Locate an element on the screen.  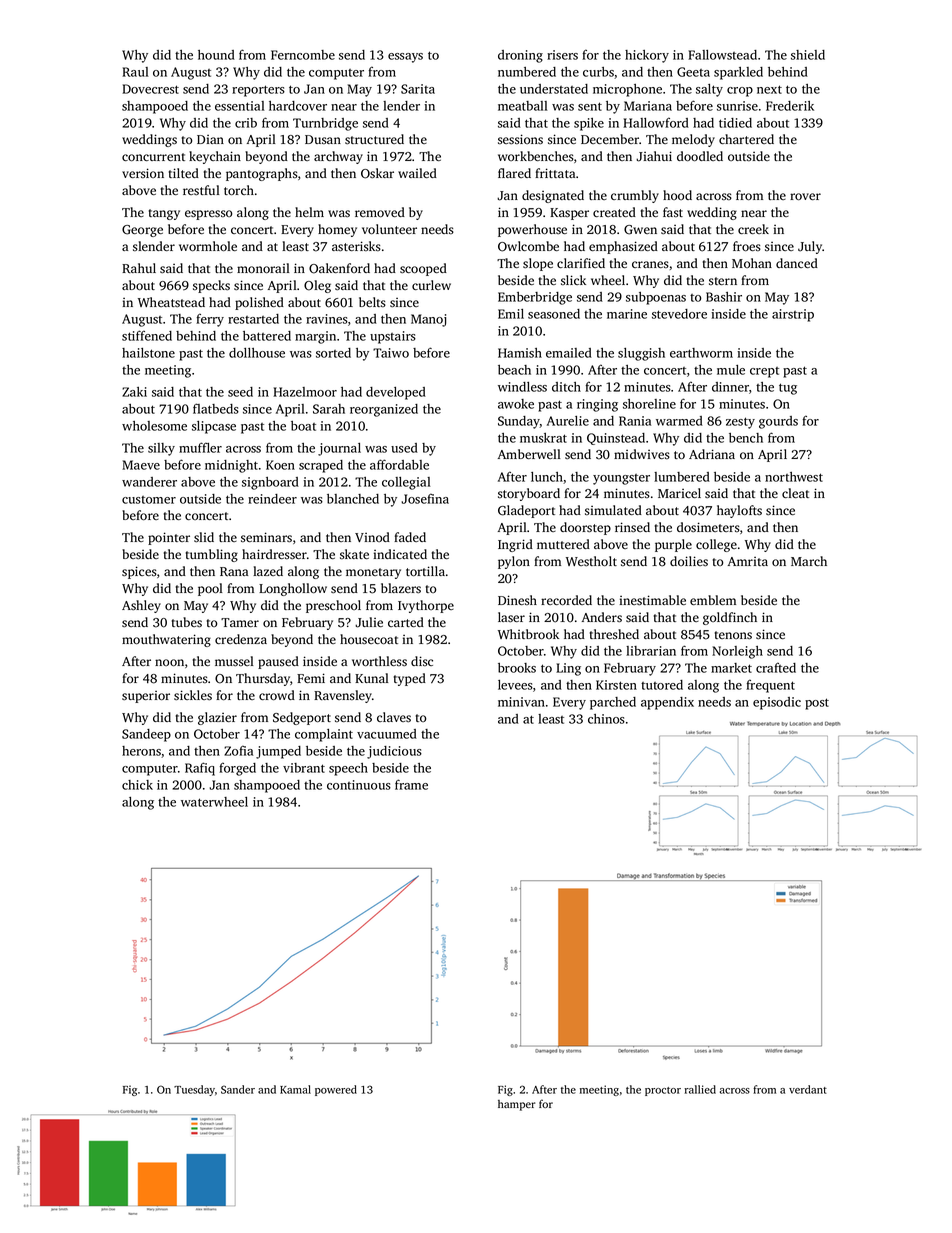
crafted is located at coordinates (776, 667).
